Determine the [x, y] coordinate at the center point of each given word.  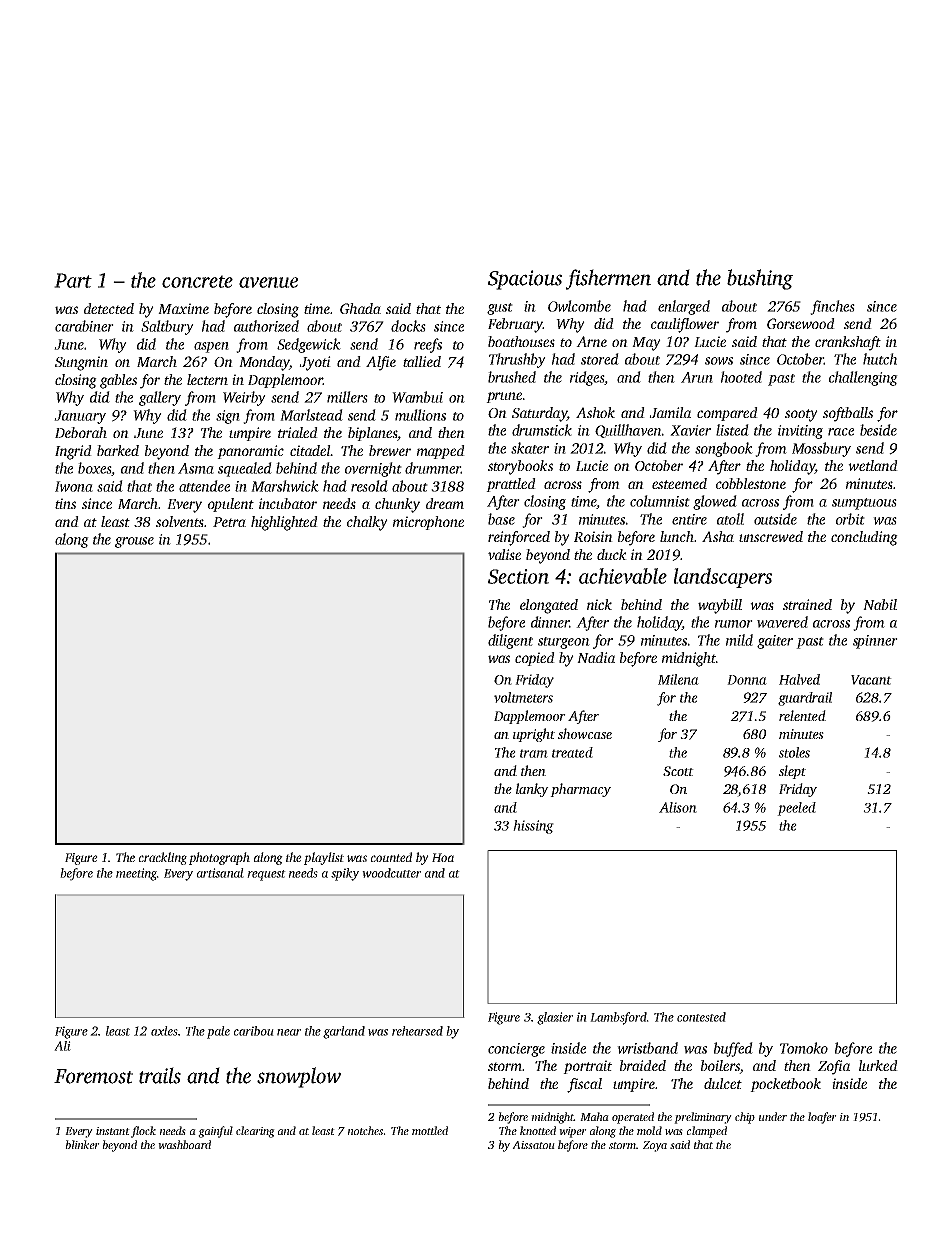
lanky [532, 790]
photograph [219, 858]
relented [802, 715]
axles [164, 1031]
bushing [760, 279]
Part [73, 280]
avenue [268, 282]
